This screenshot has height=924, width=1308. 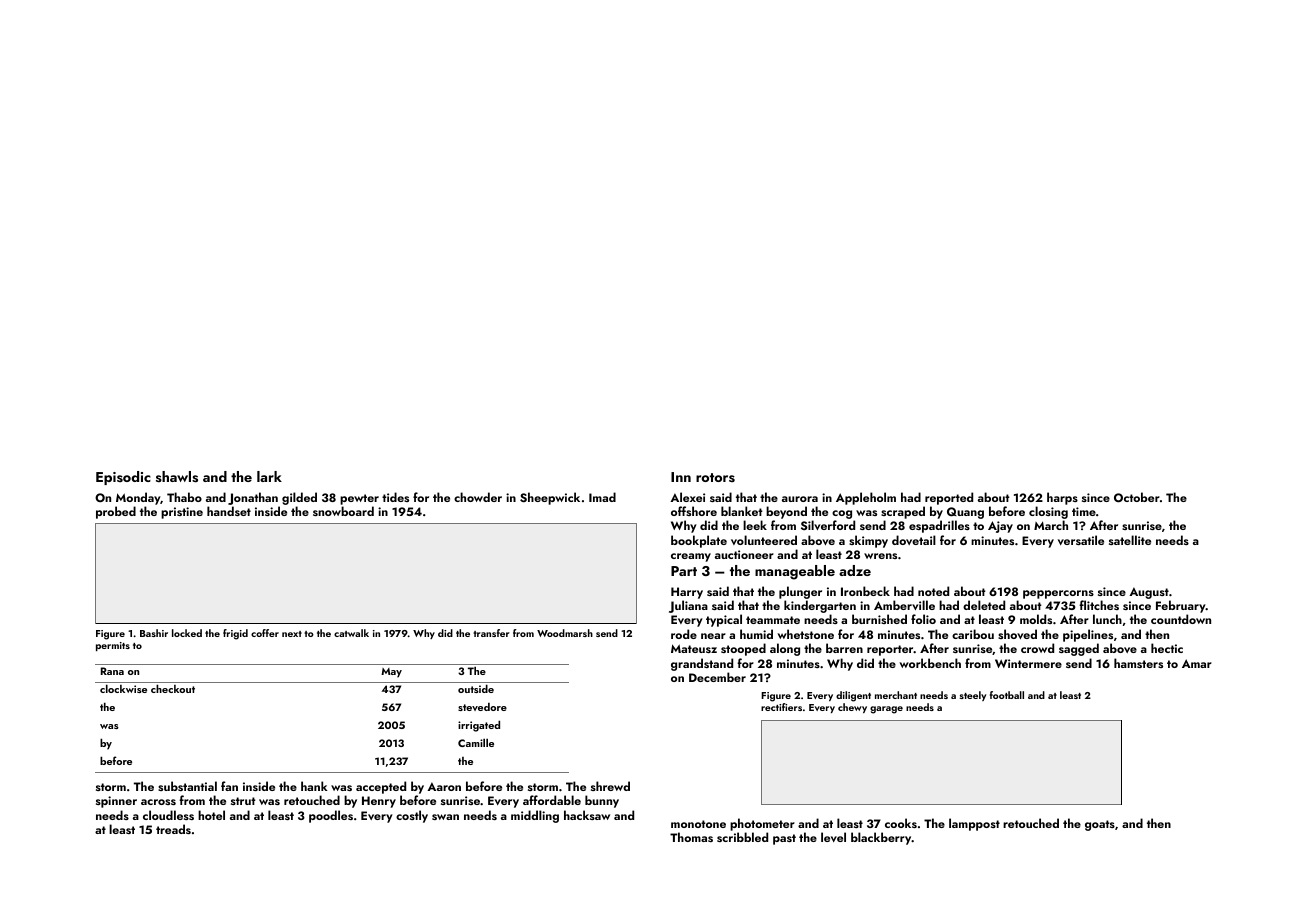 I want to click on harps, so click(x=1062, y=498).
